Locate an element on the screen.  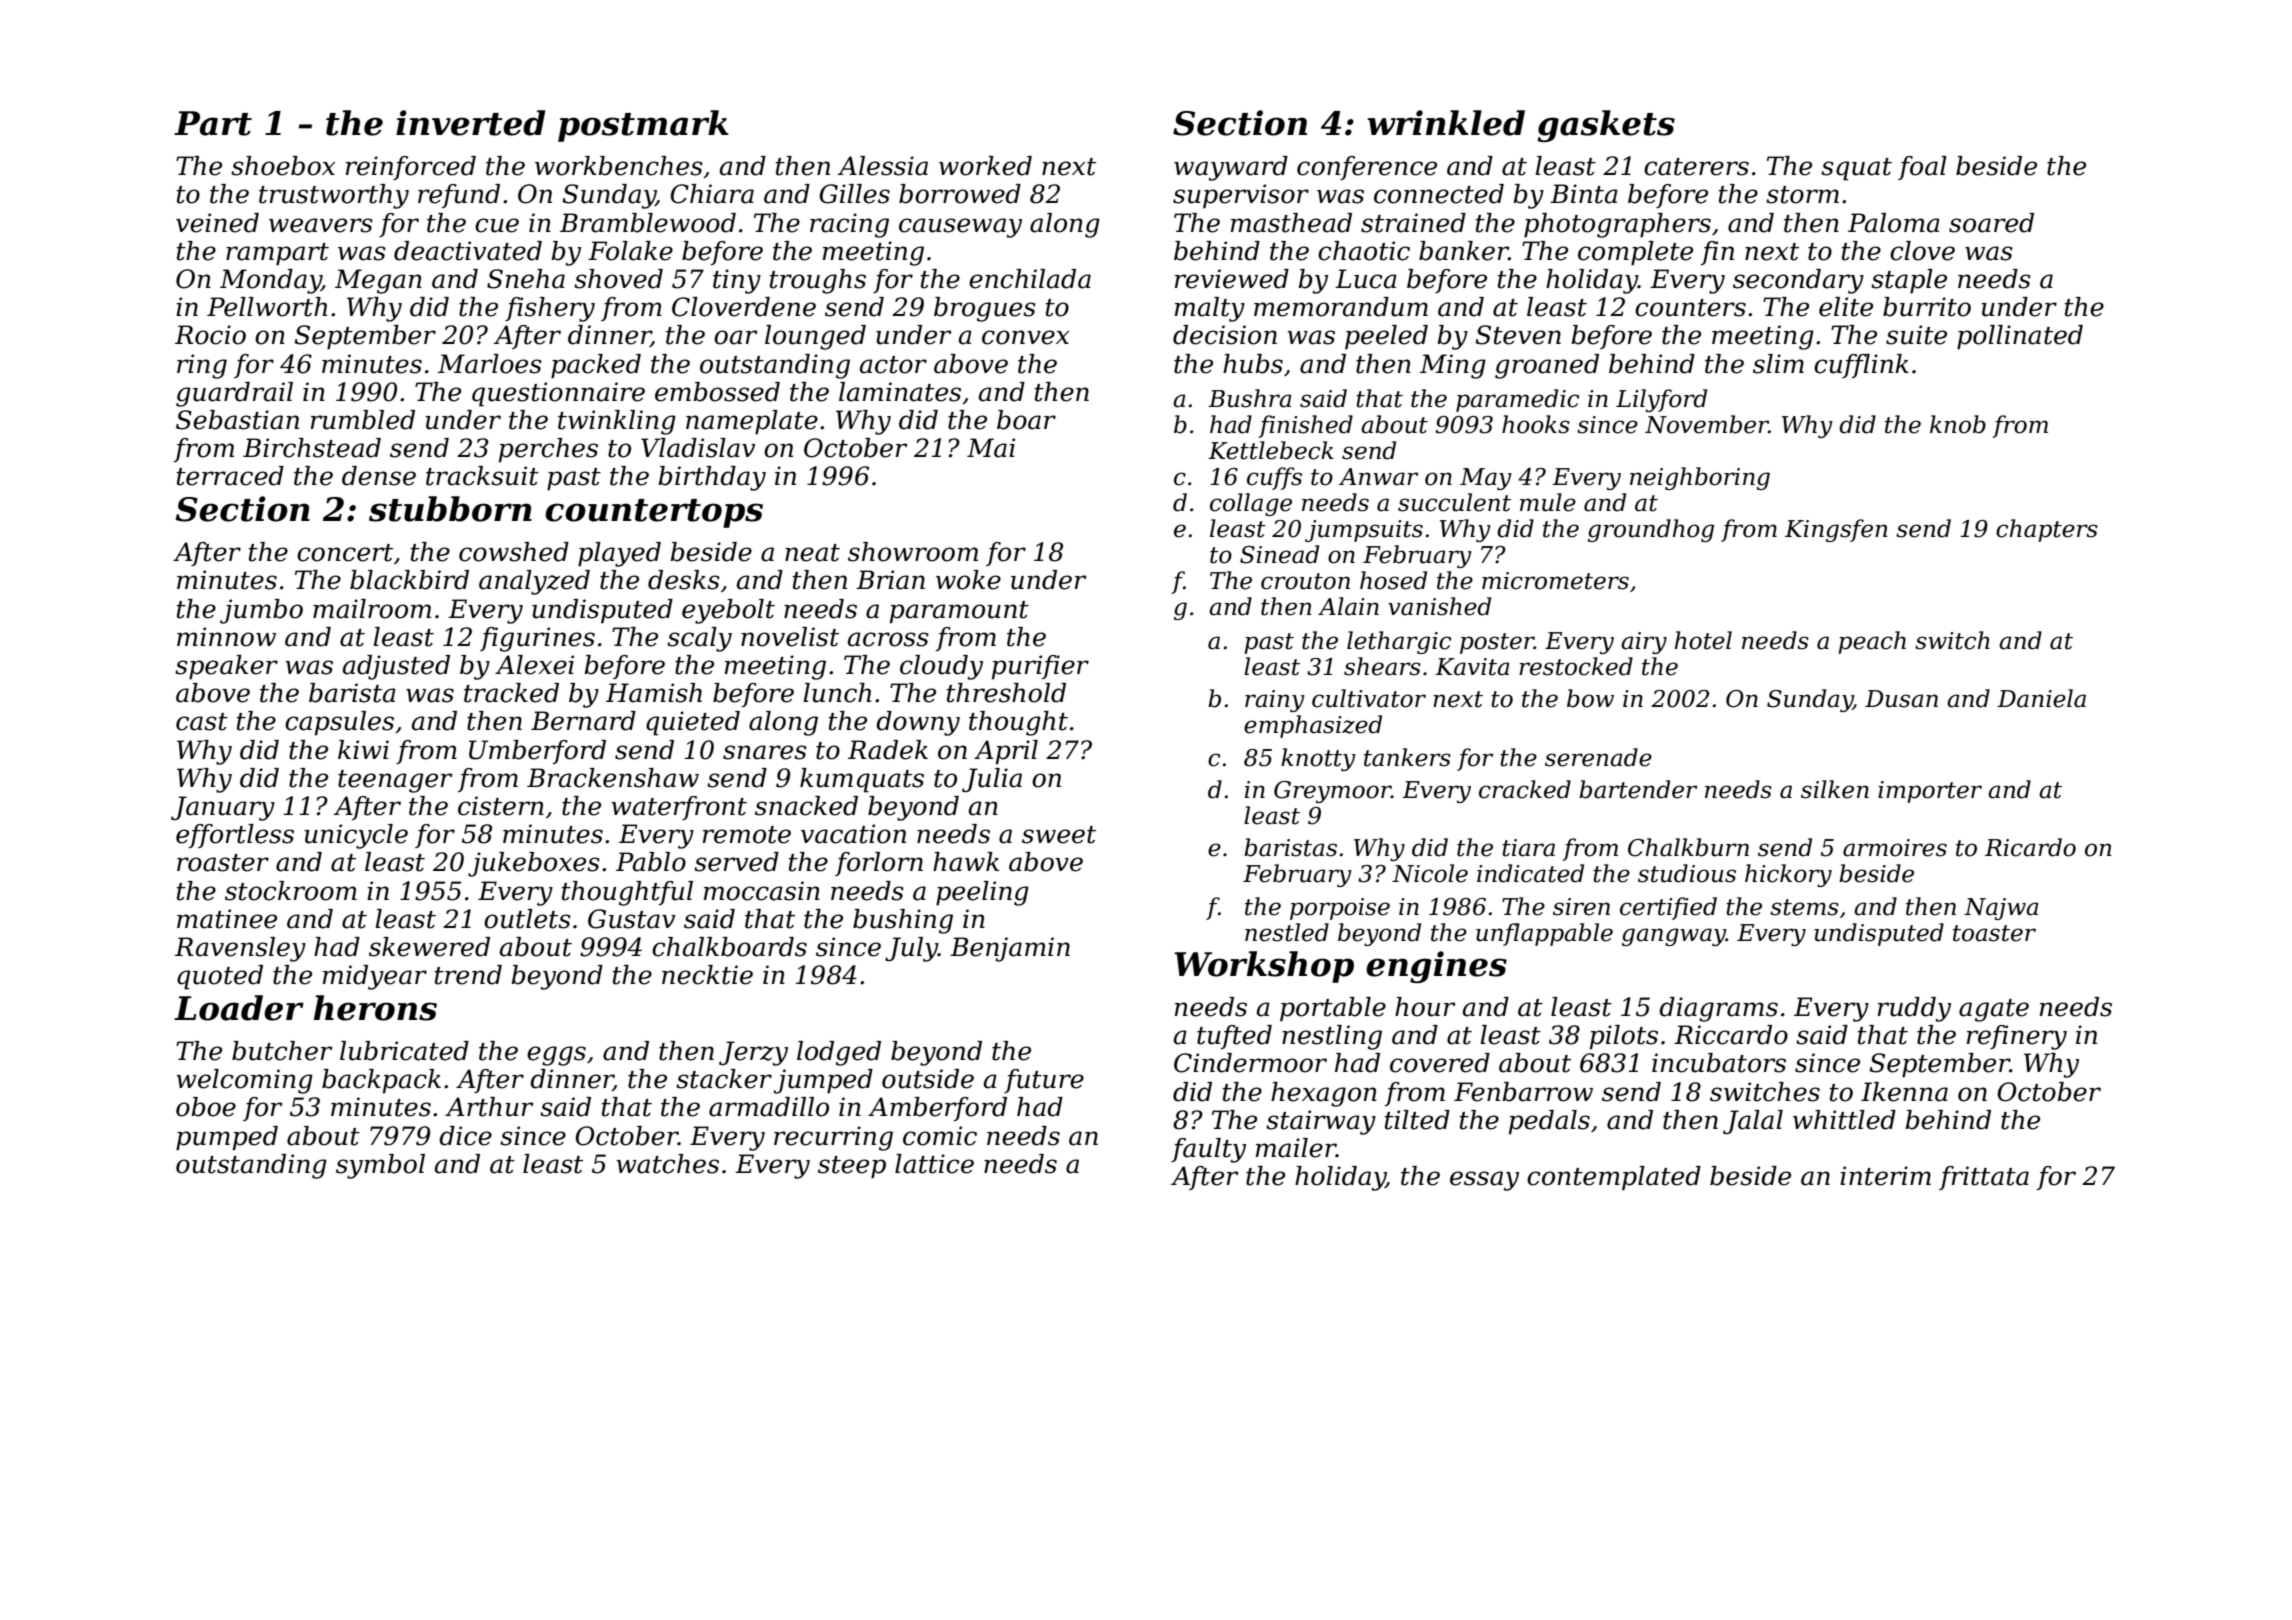
wrinkled is located at coordinates (1446, 123).
